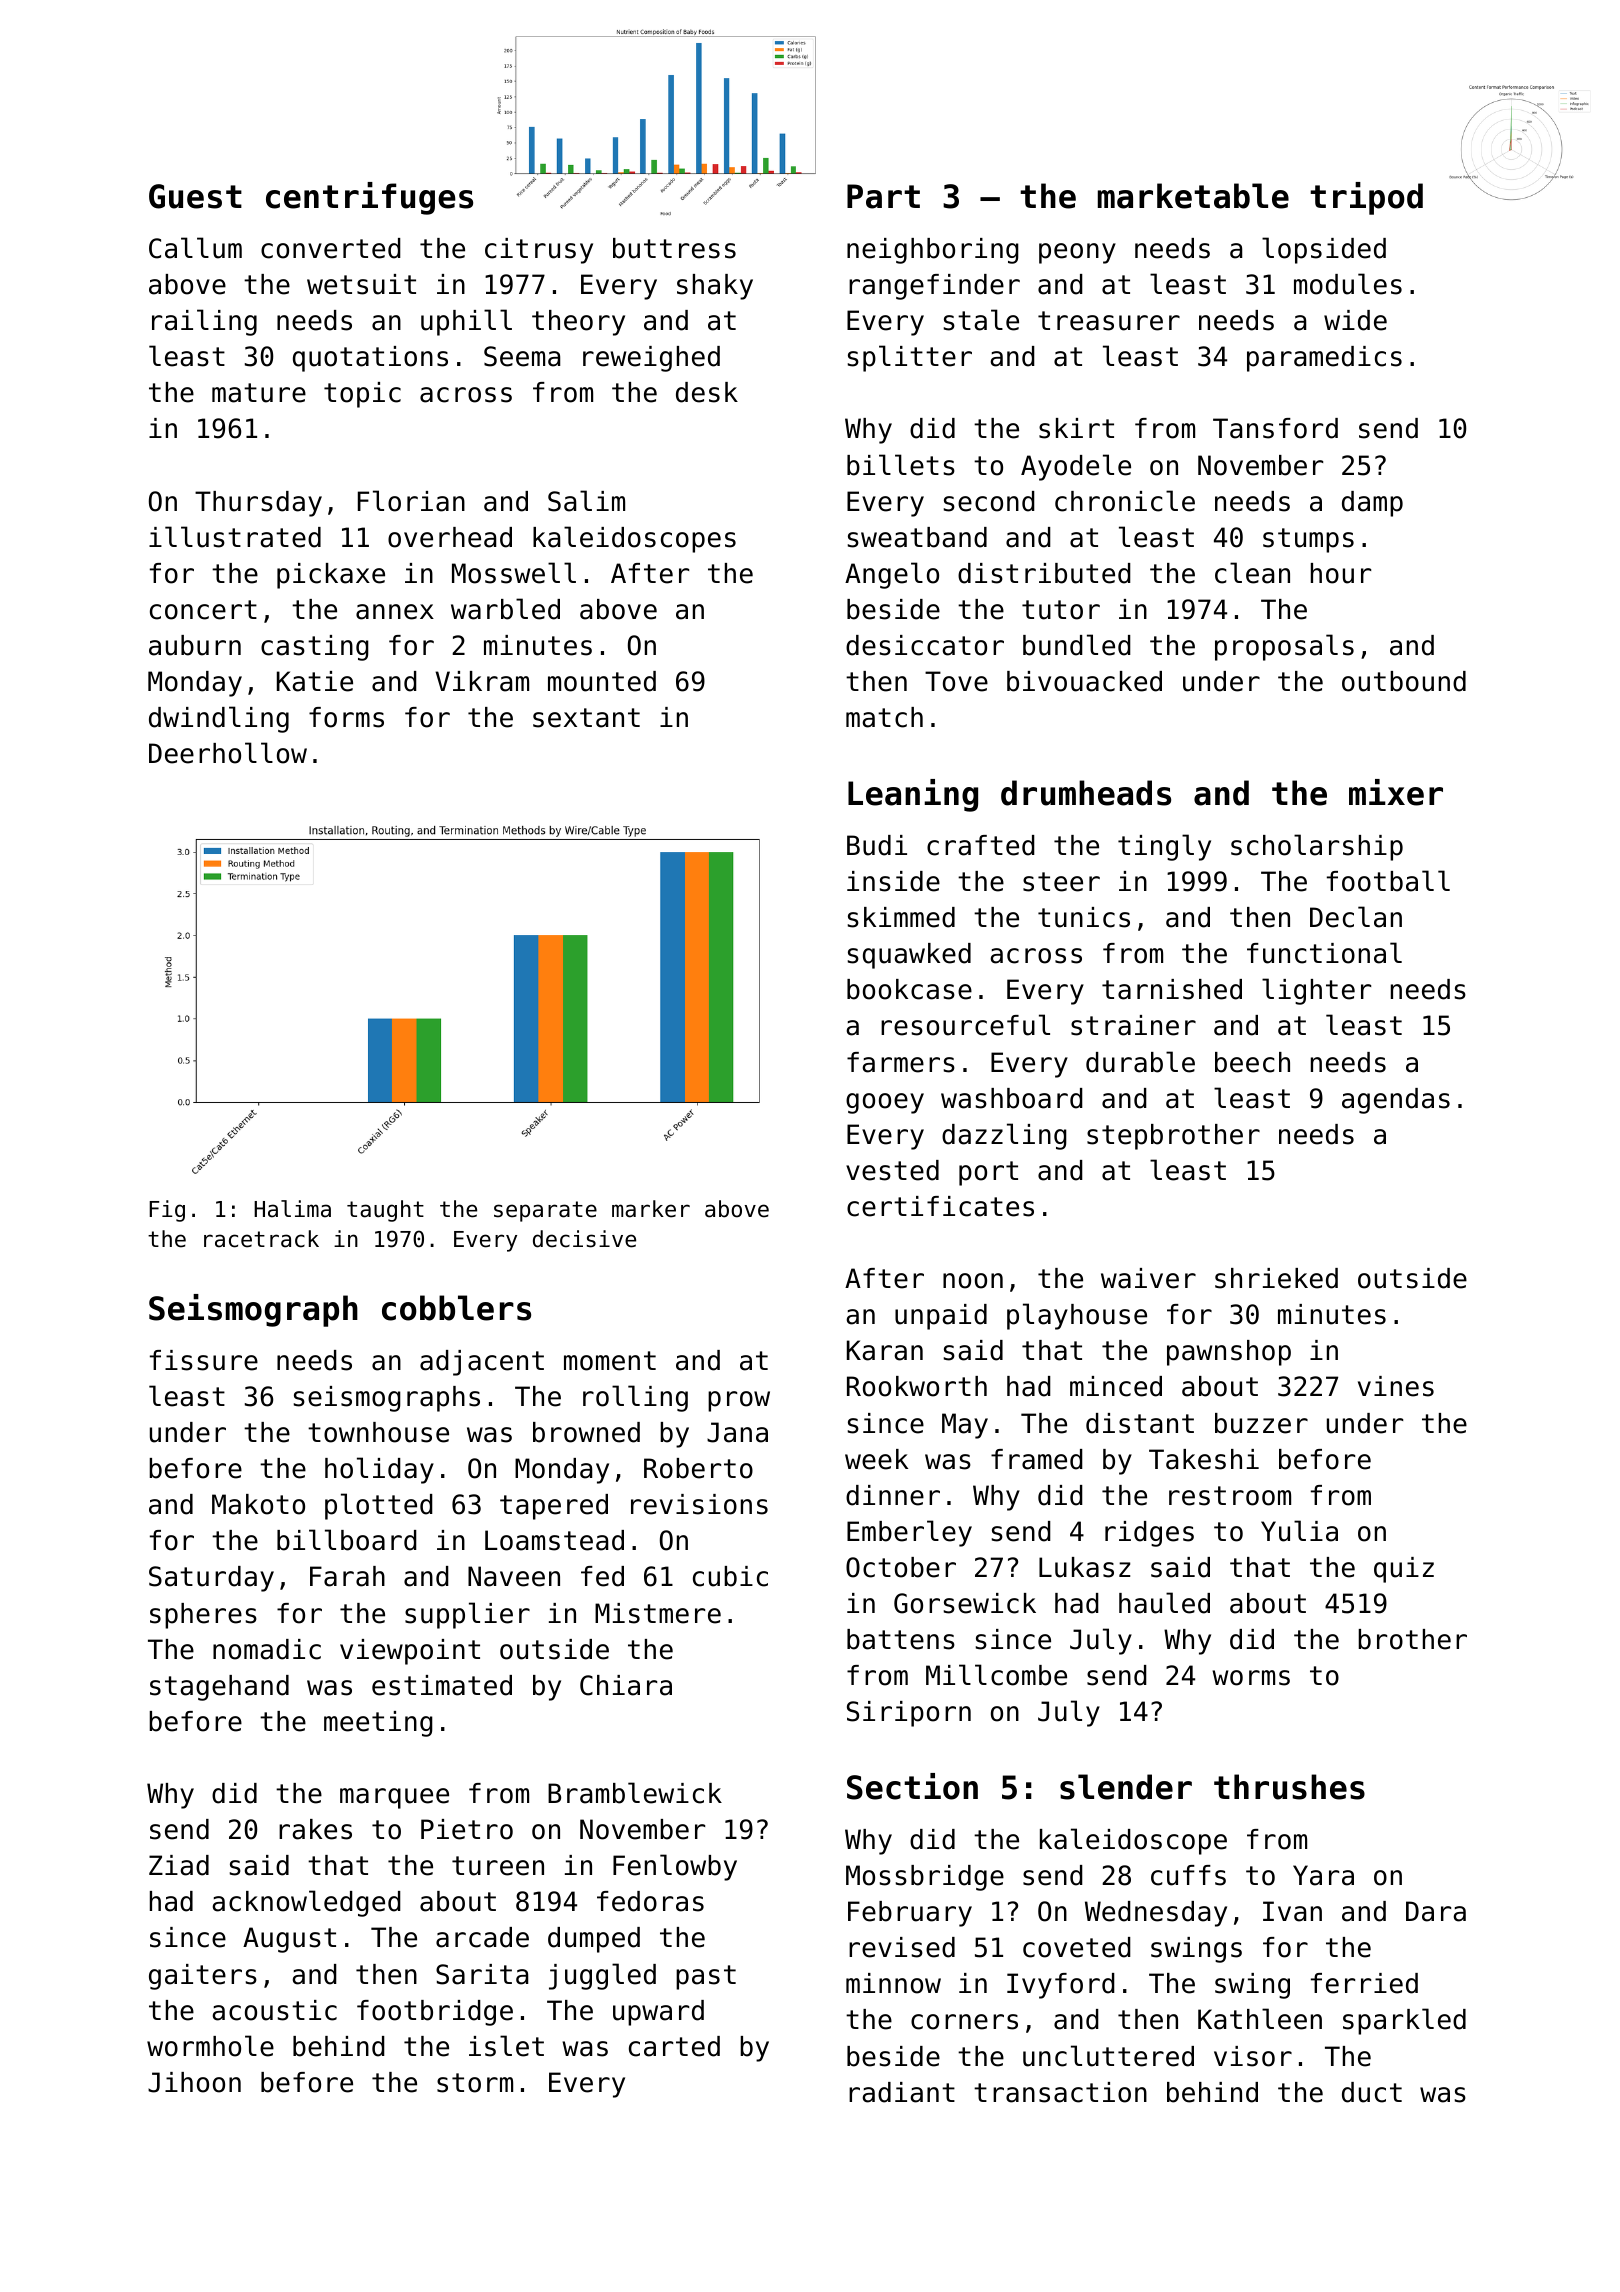  Describe the element at coordinates (1188, 1875) in the screenshot. I see `cuffs` at that location.
